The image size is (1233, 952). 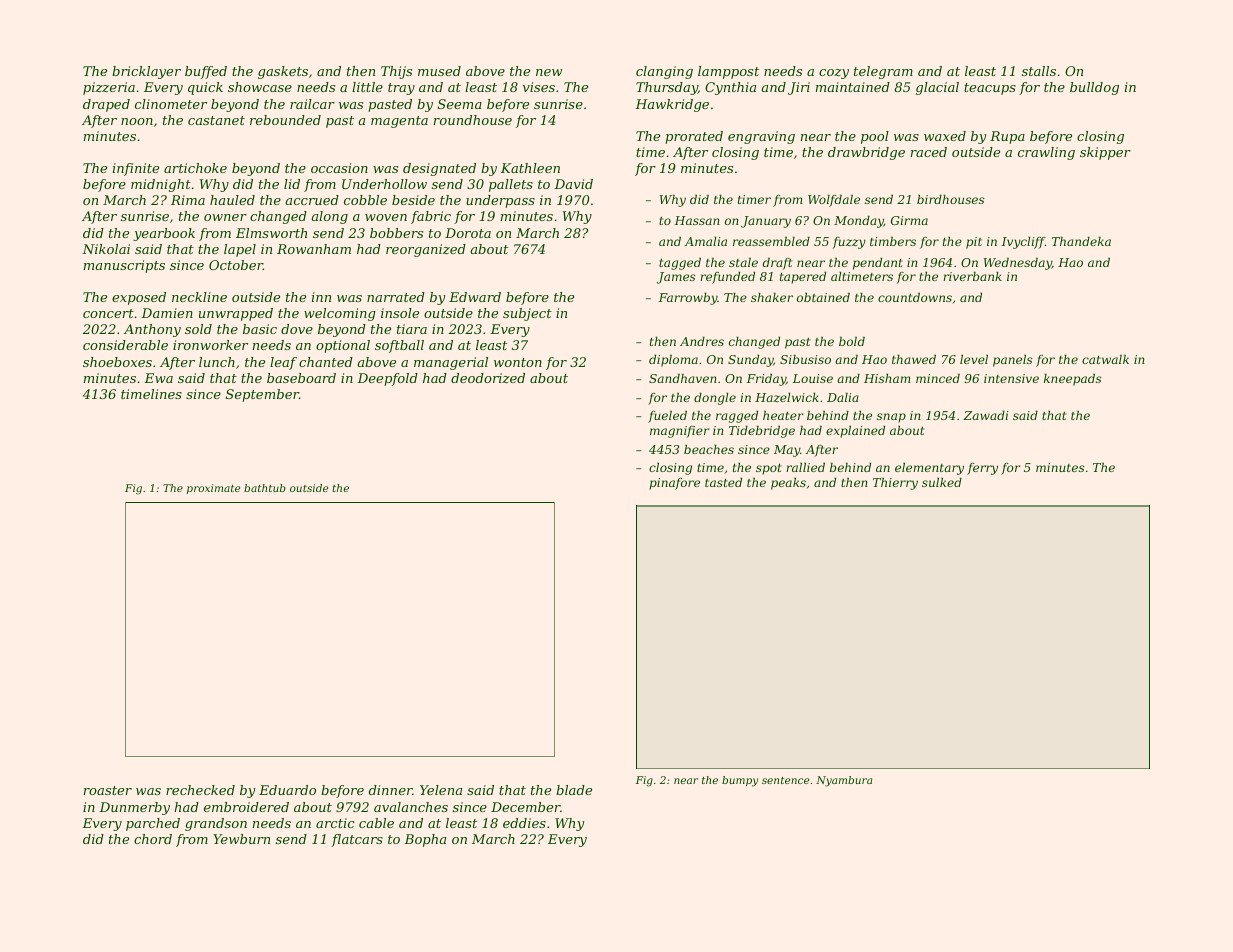 I want to click on Nyambura, so click(x=844, y=781).
